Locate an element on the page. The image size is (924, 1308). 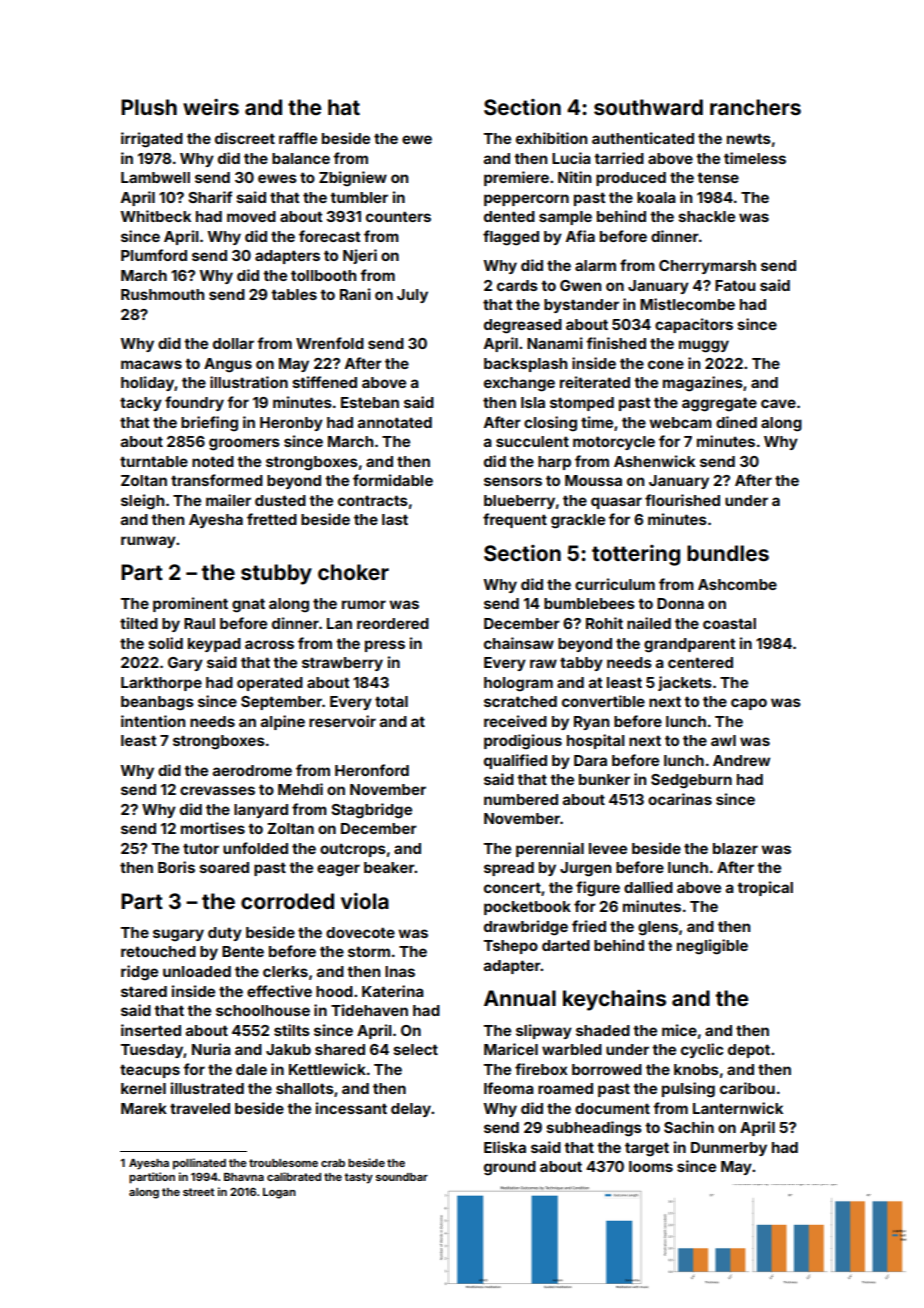
exhibition is located at coordinates (551, 138).
